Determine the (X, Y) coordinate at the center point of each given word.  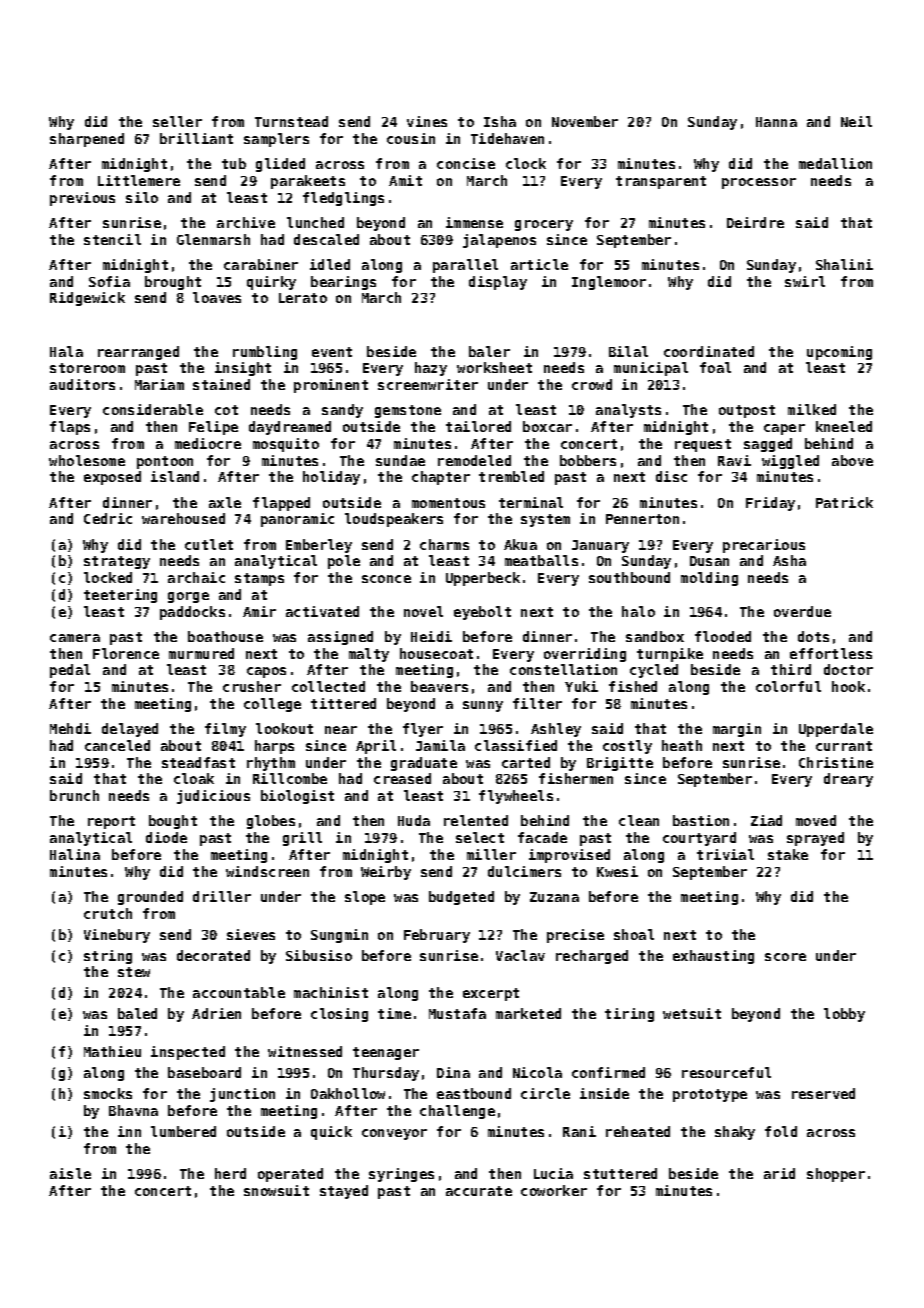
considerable (153, 409)
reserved (823, 1093)
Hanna (776, 122)
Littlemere (139, 180)
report (111, 822)
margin (737, 730)
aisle (70, 1173)
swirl (805, 281)
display (498, 283)
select (480, 837)
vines (427, 121)
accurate (479, 1191)
